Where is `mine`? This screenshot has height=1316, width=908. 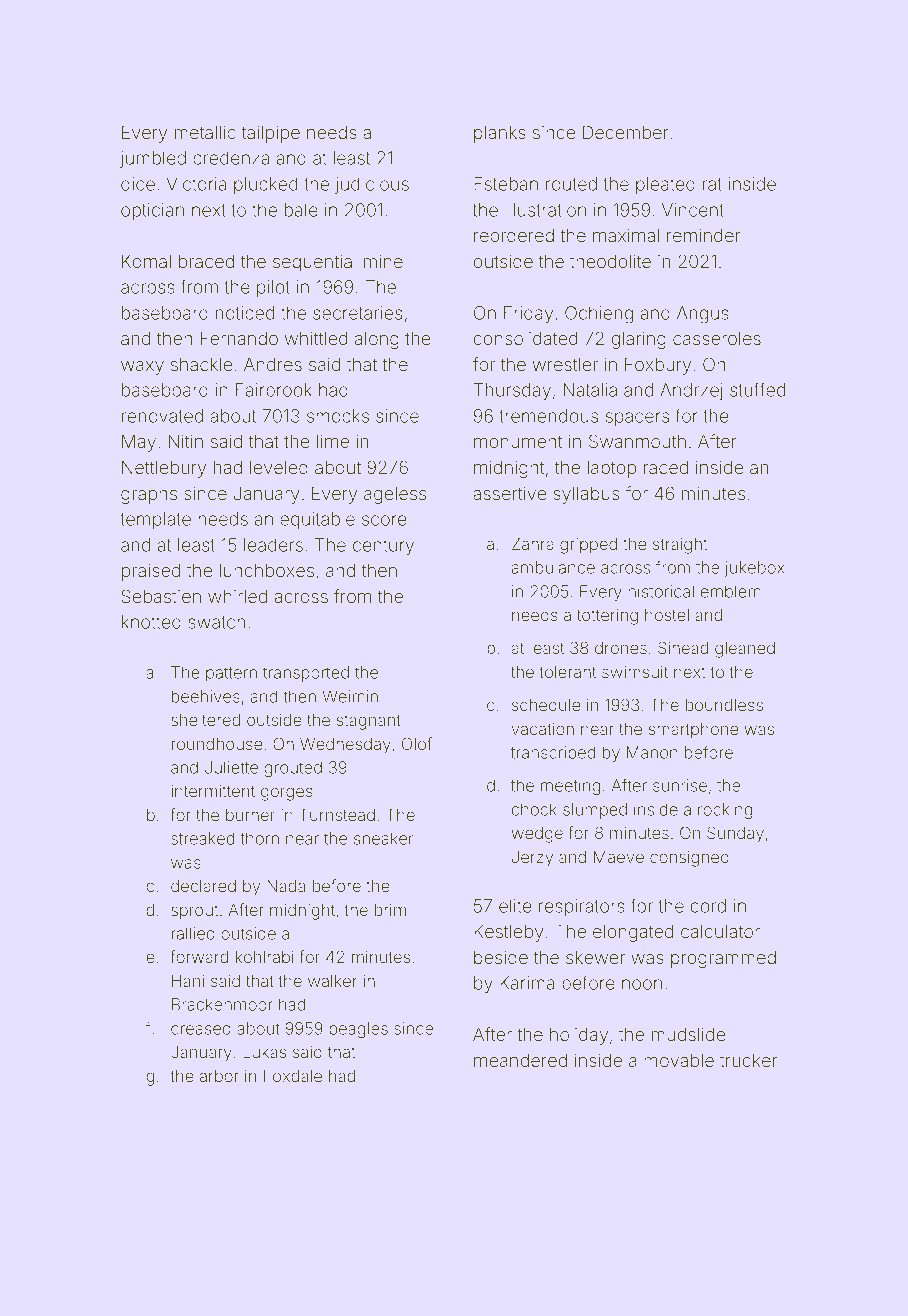
mine is located at coordinates (383, 261).
